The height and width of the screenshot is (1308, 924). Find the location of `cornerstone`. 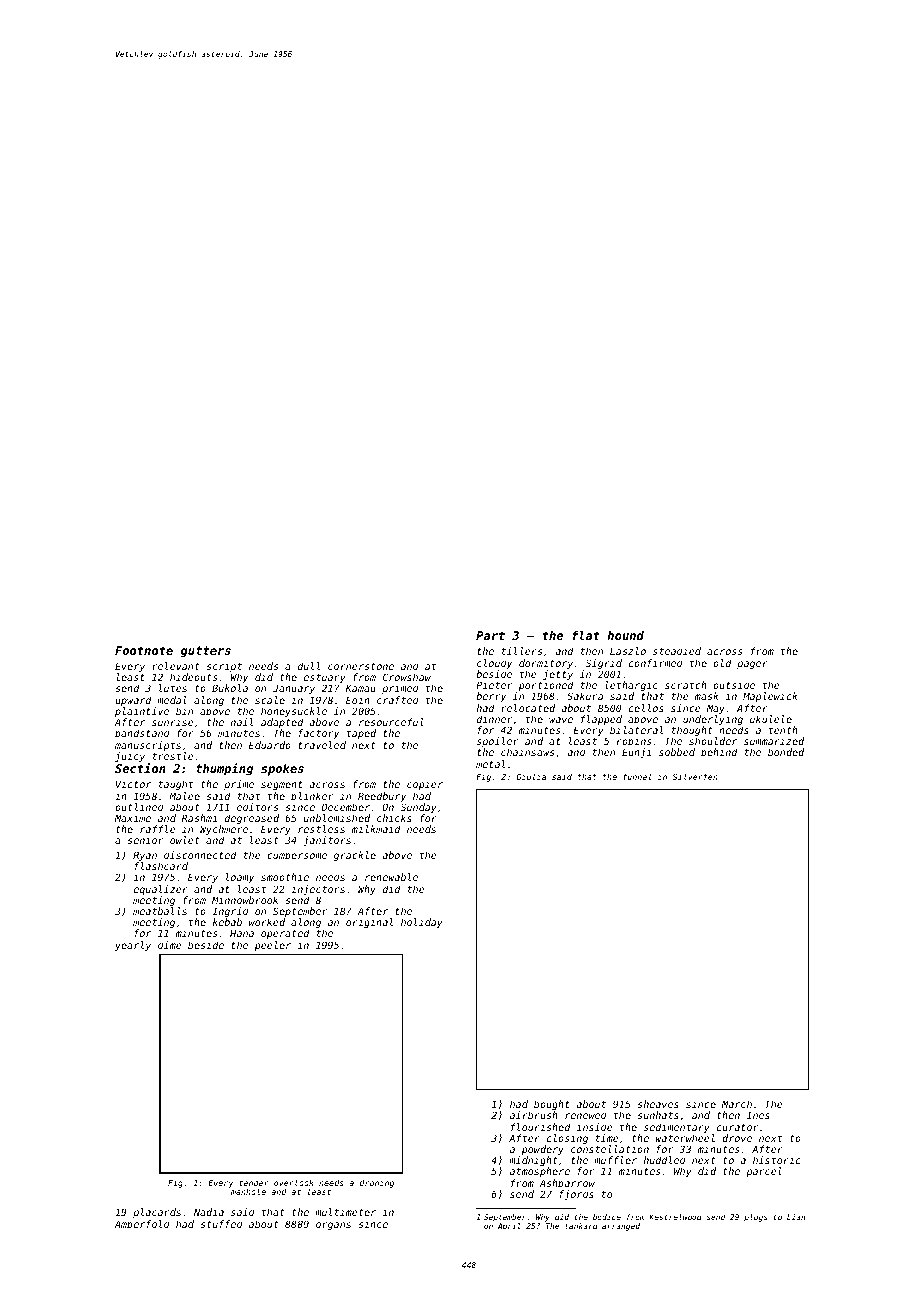

cornerstone is located at coordinates (361, 666).
